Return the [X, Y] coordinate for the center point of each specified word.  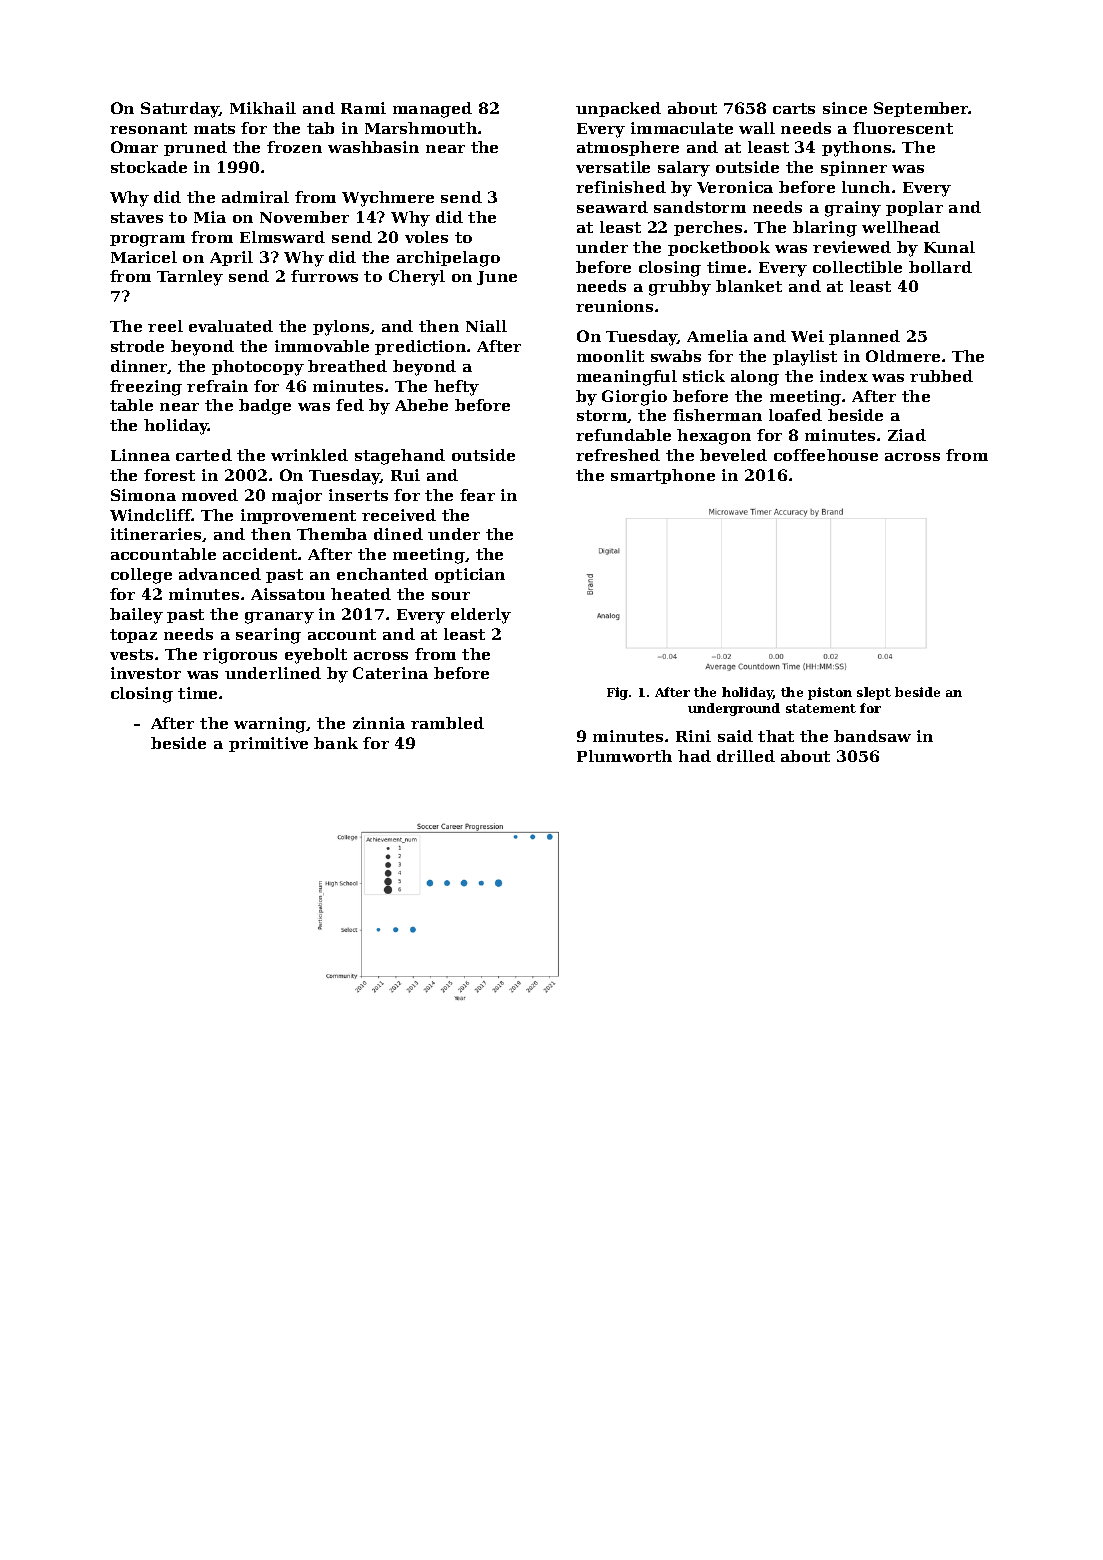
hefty [456, 388]
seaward [612, 207]
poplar [914, 208]
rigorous [240, 656]
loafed [795, 415]
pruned [195, 148]
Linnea [140, 455]
